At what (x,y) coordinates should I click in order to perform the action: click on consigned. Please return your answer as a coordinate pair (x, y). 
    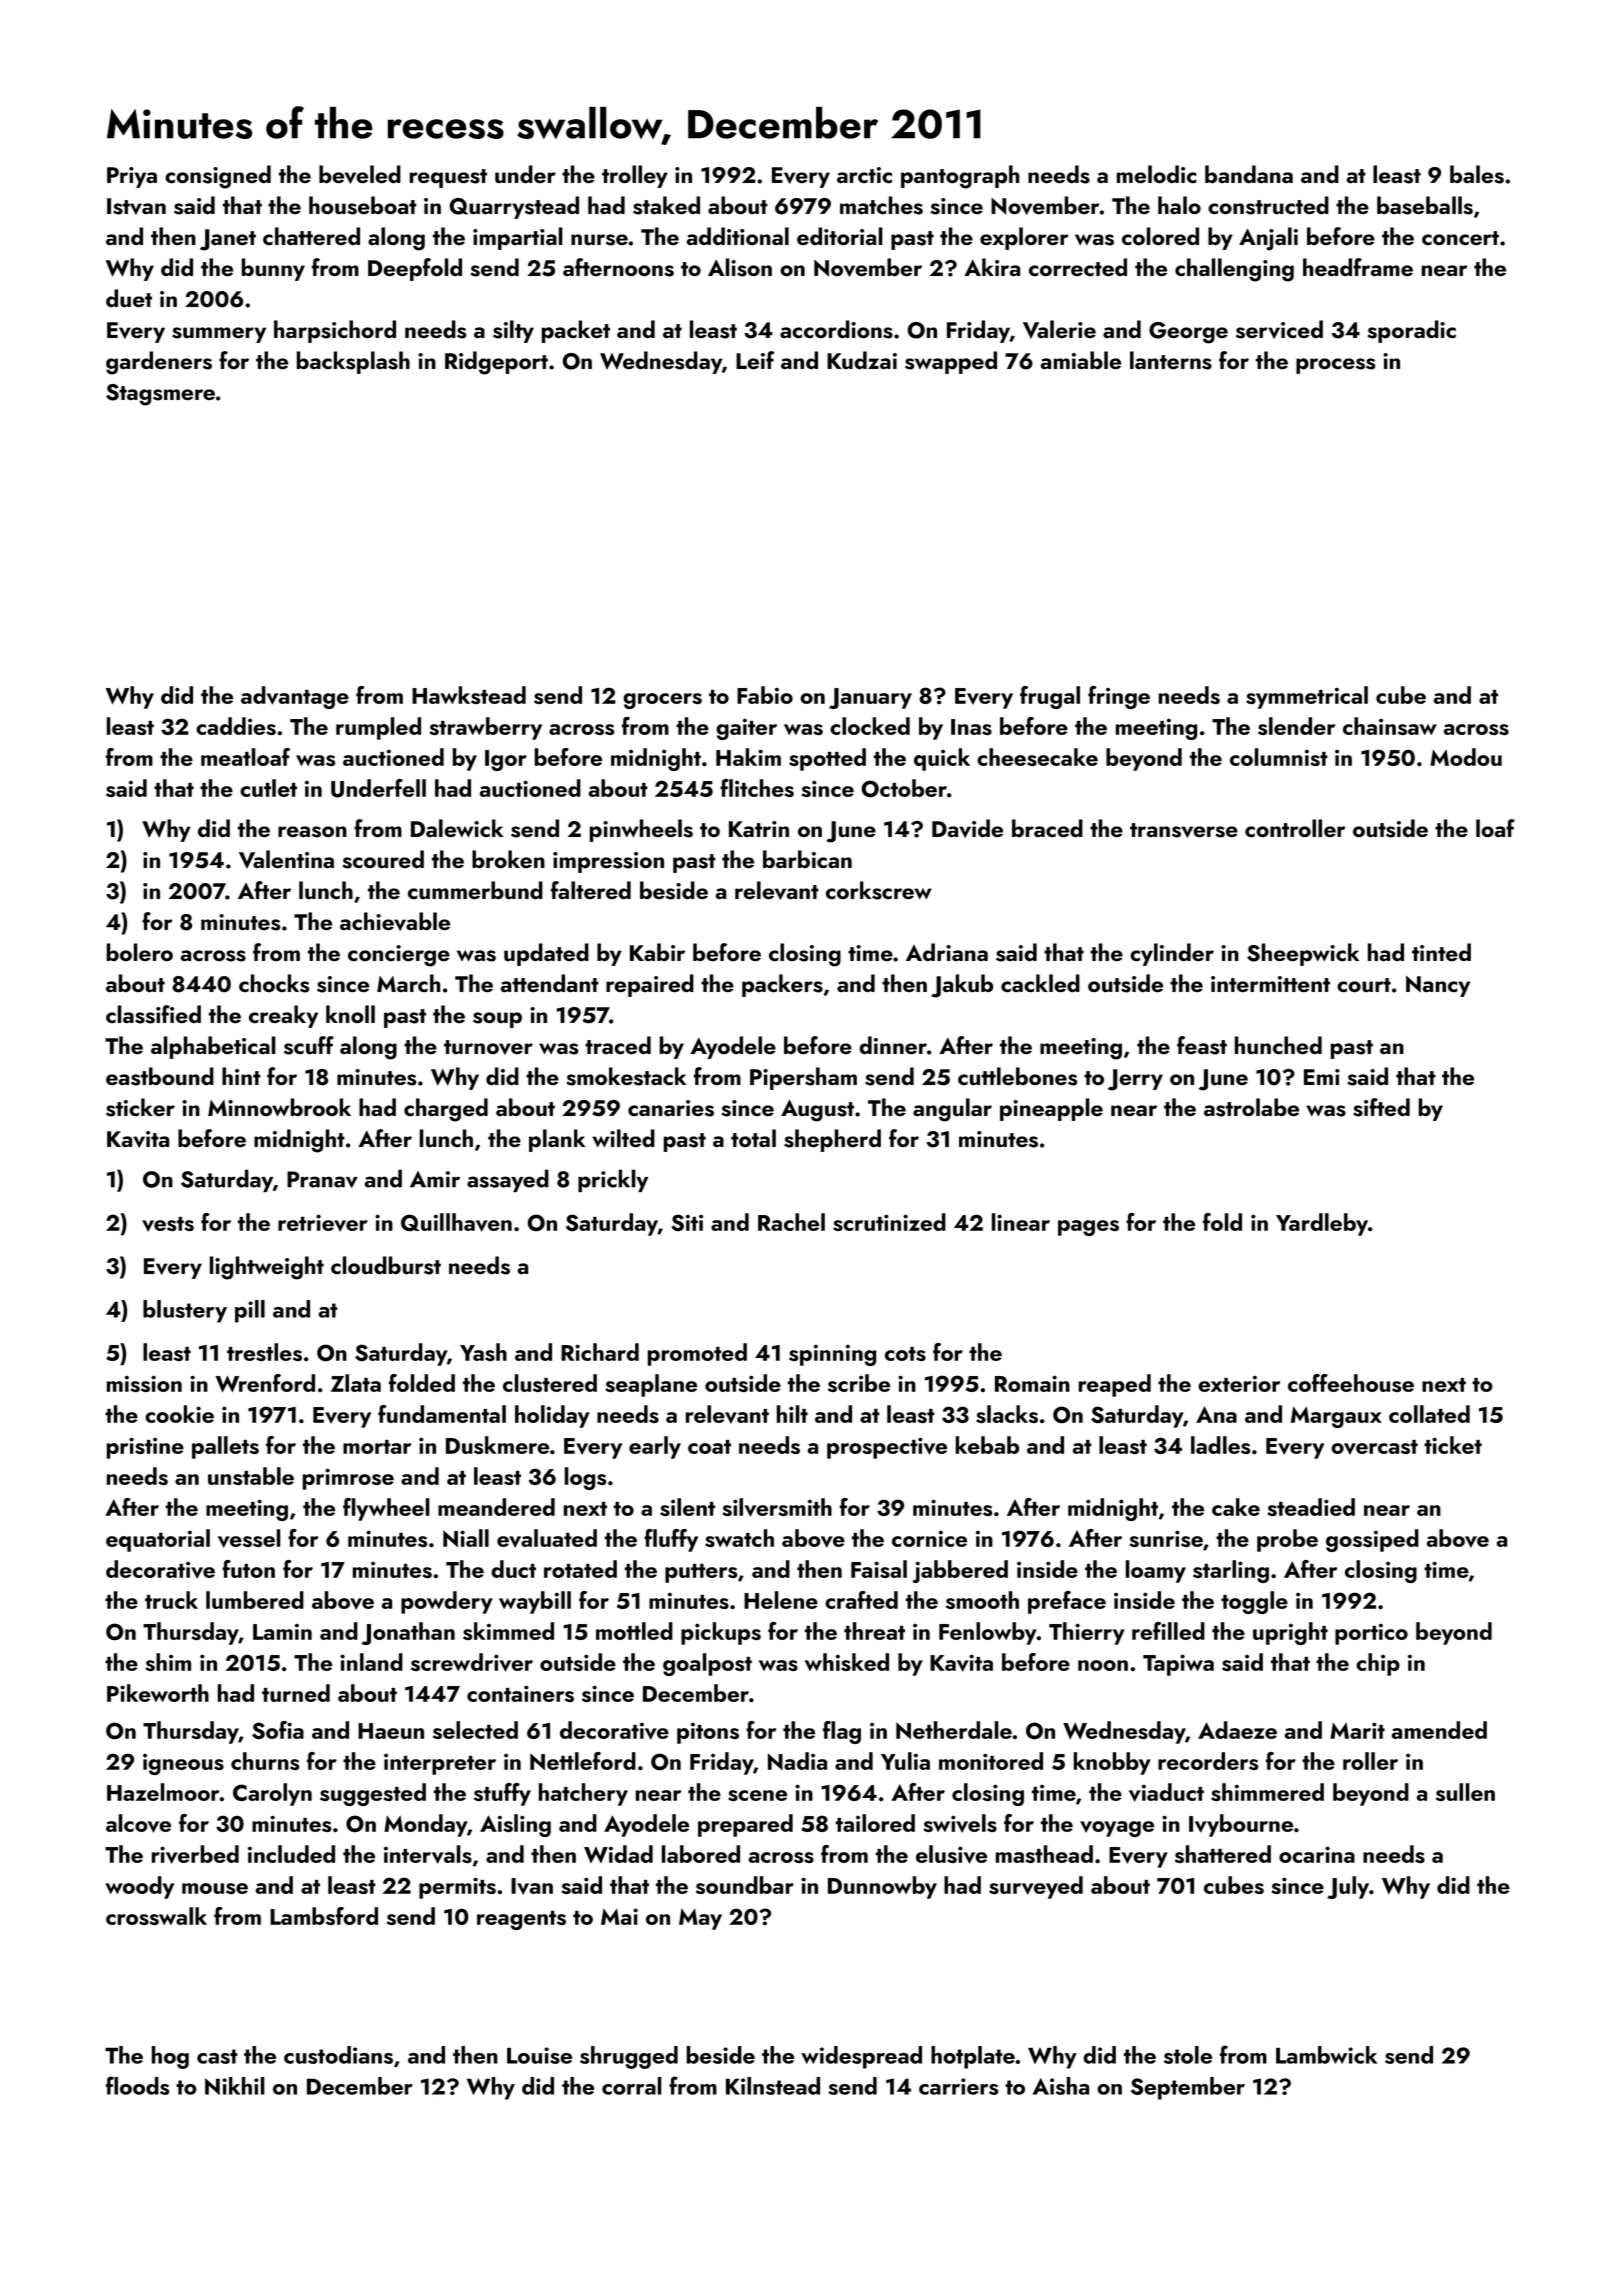
    Looking at the image, I should click on (218, 177).
